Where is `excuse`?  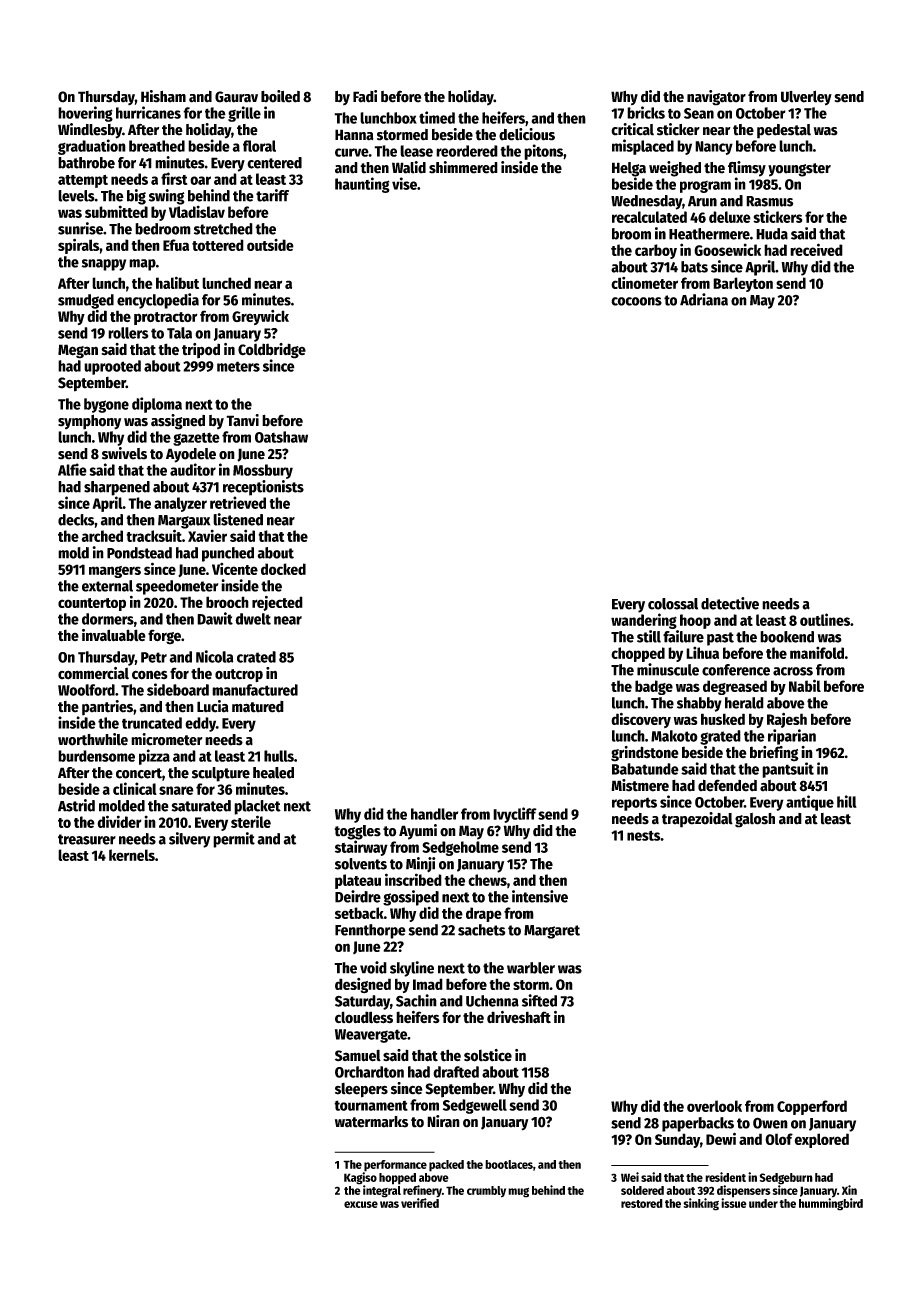
excuse is located at coordinates (361, 1204).
